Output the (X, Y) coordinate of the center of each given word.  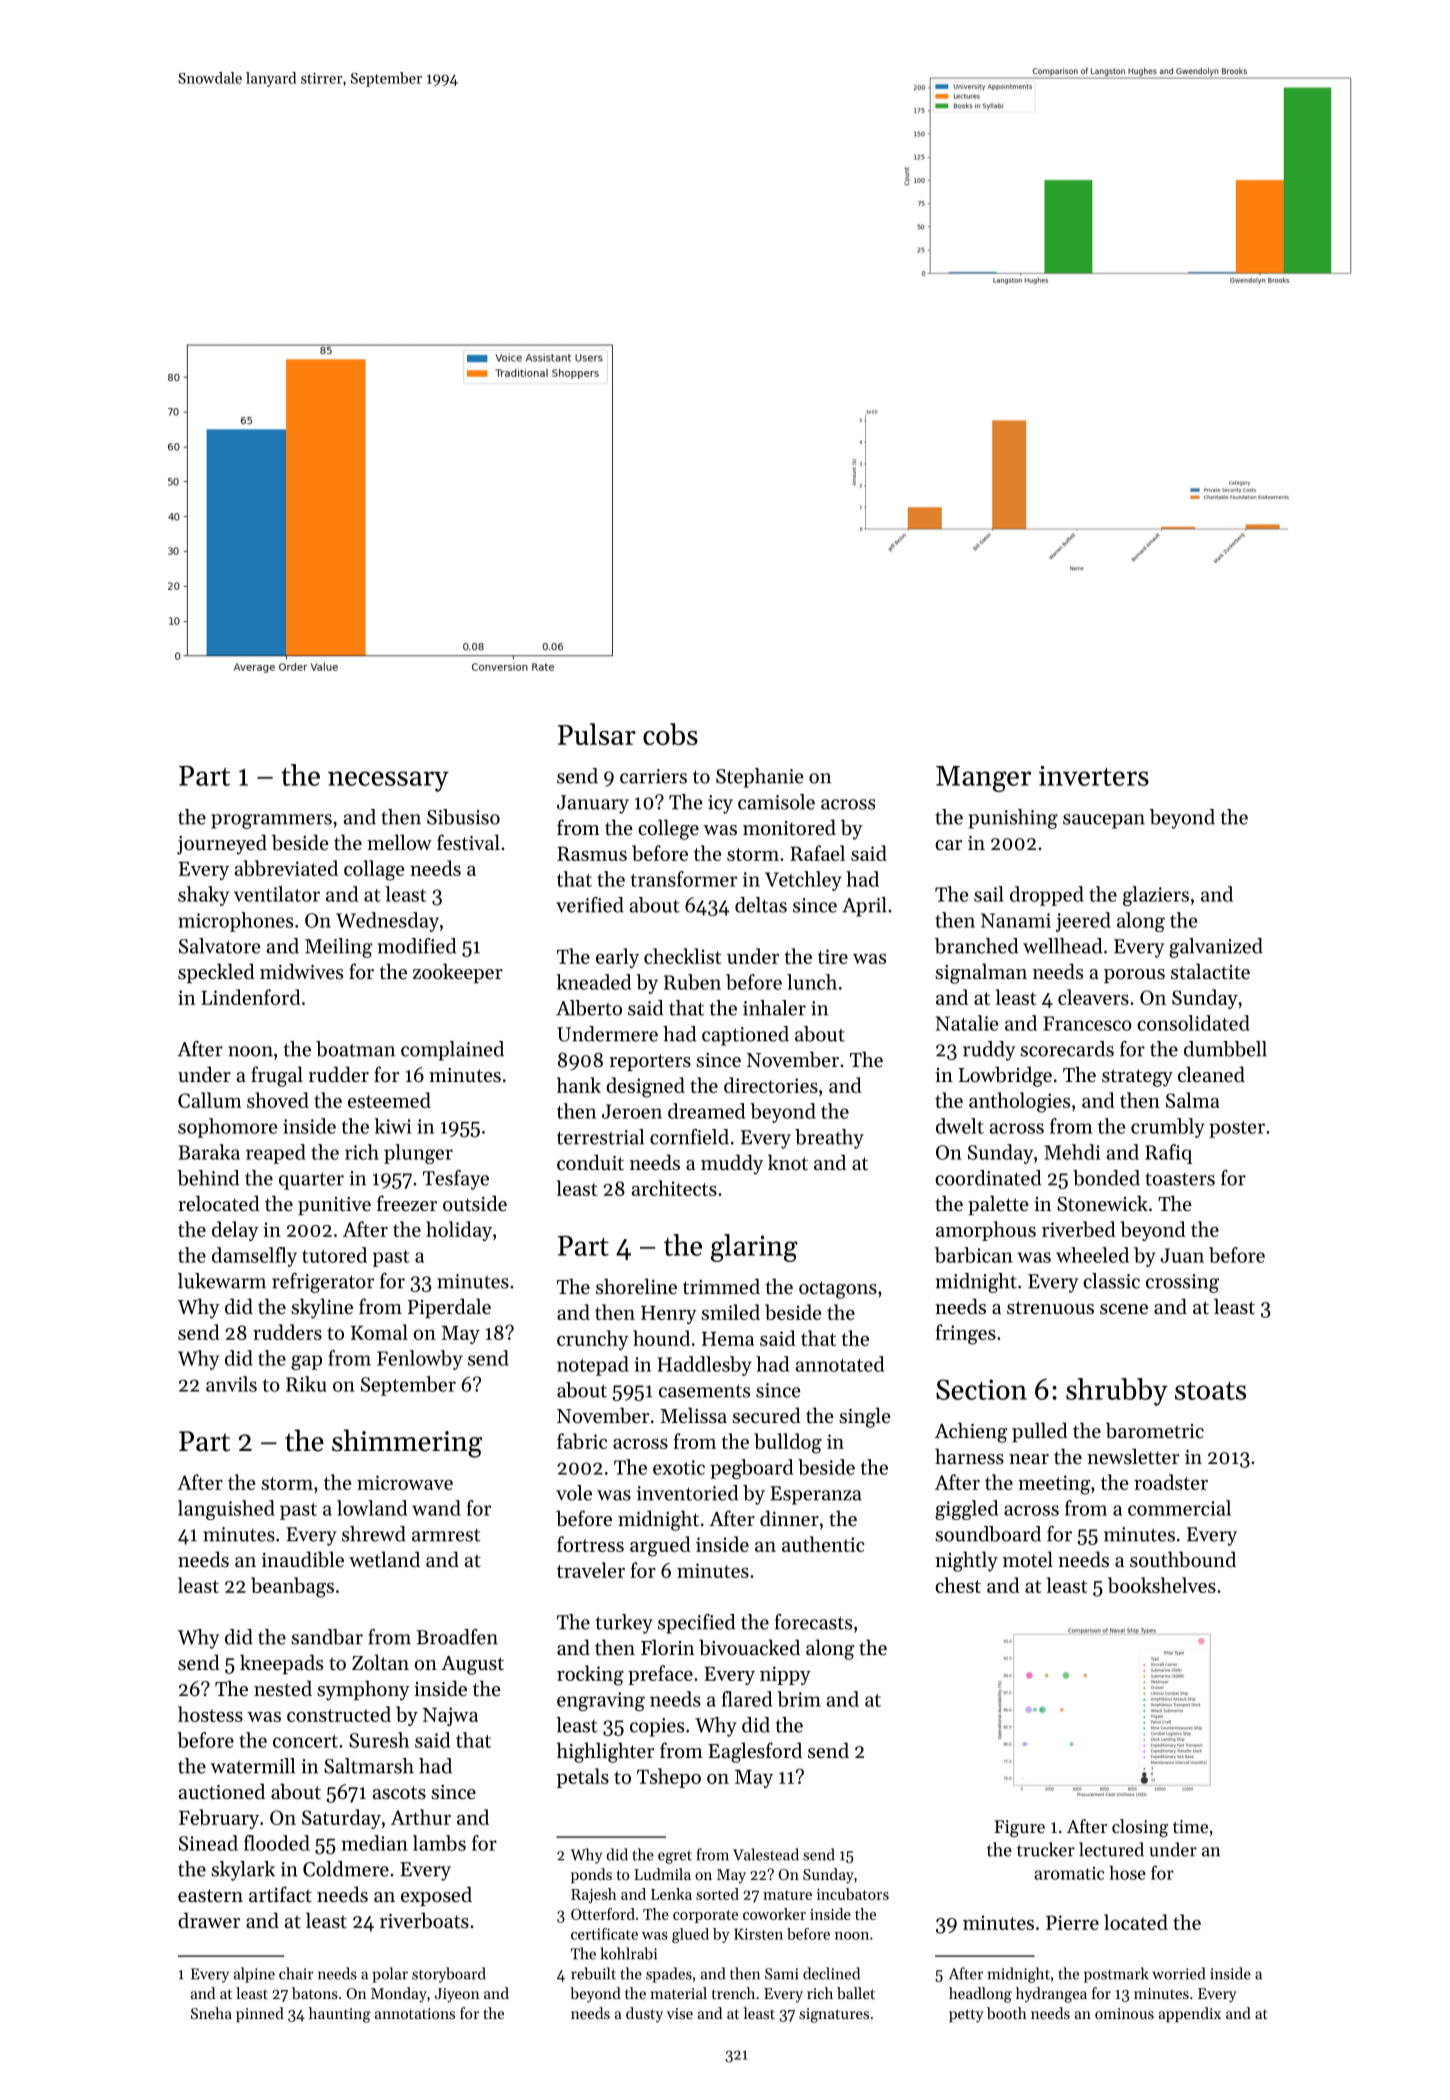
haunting (340, 2015)
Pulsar (597, 734)
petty (966, 2016)
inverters (1094, 776)
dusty (644, 2015)
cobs (670, 734)
